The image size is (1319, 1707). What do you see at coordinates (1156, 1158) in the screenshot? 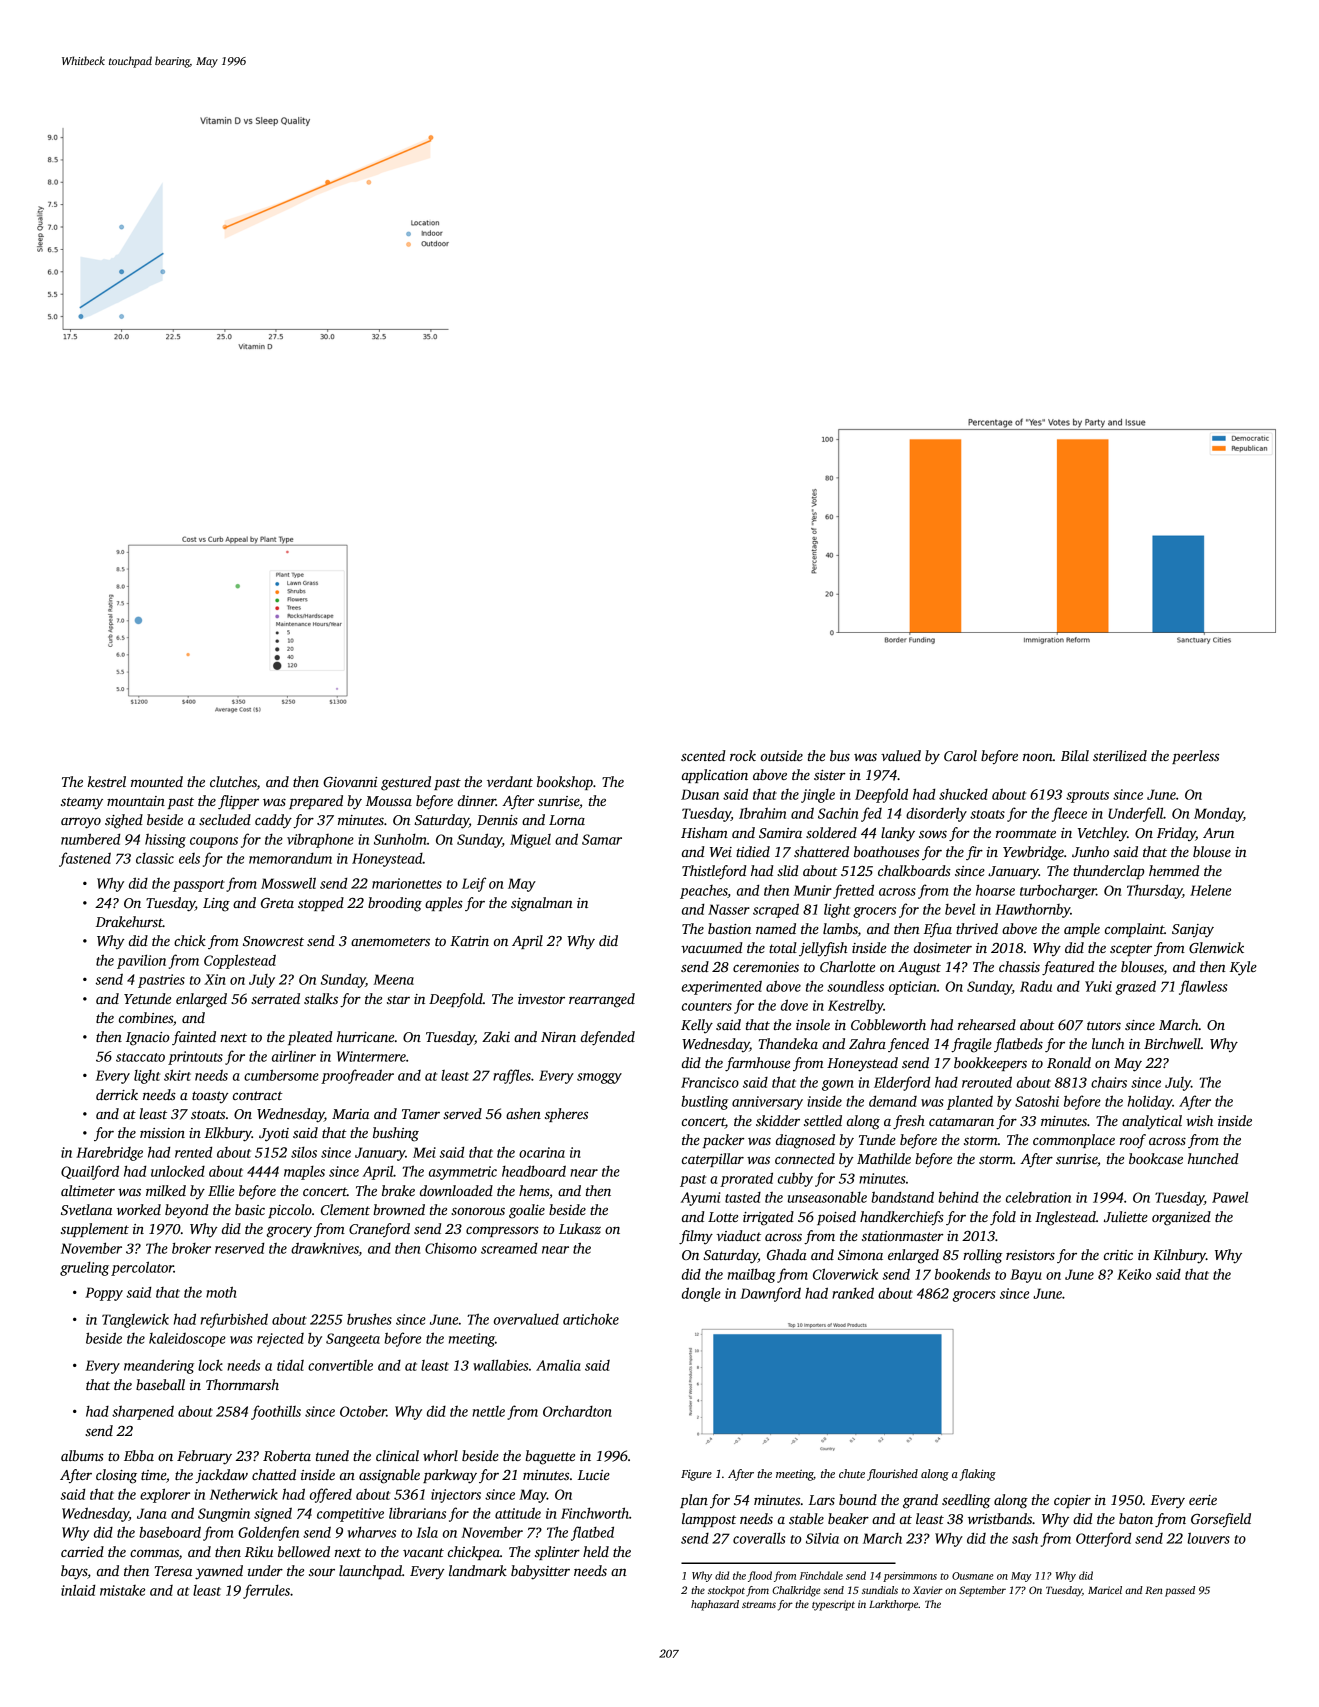
I see `bookcase` at bounding box center [1156, 1158].
